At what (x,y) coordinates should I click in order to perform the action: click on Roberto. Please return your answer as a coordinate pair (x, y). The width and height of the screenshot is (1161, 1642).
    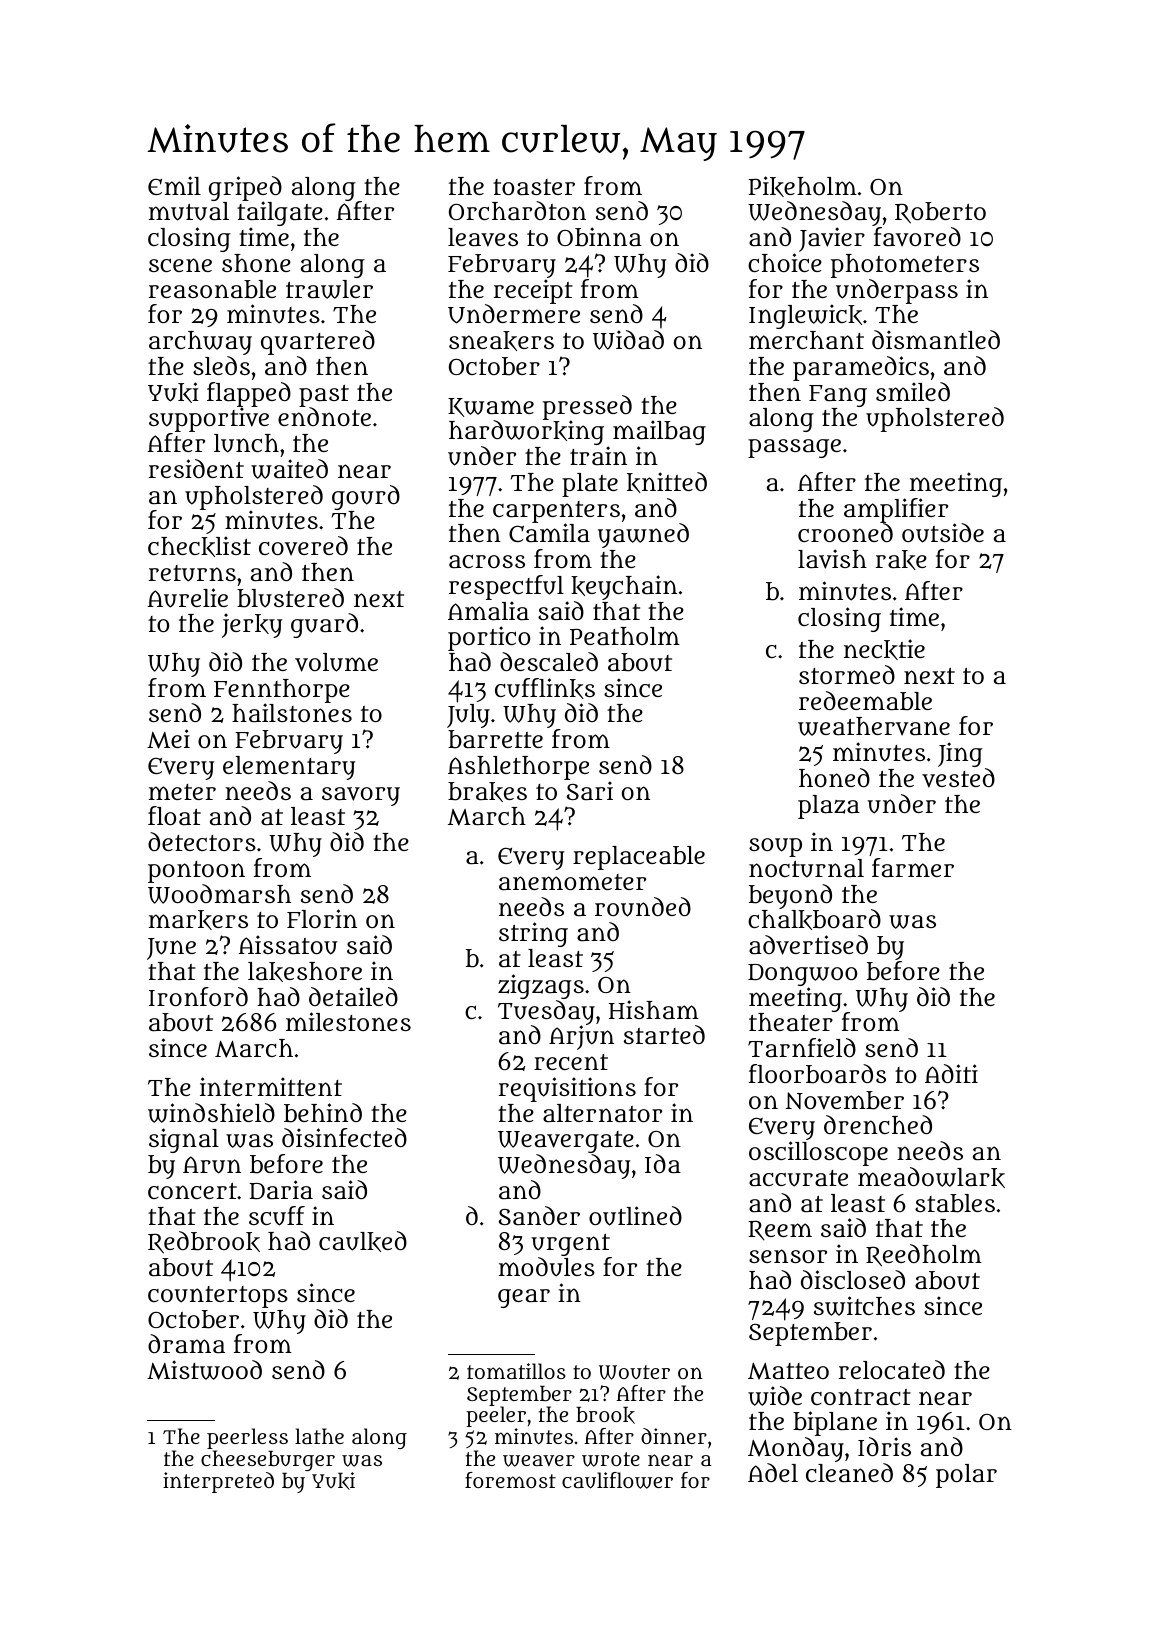
    Looking at the image, I should click on (940, 213).
